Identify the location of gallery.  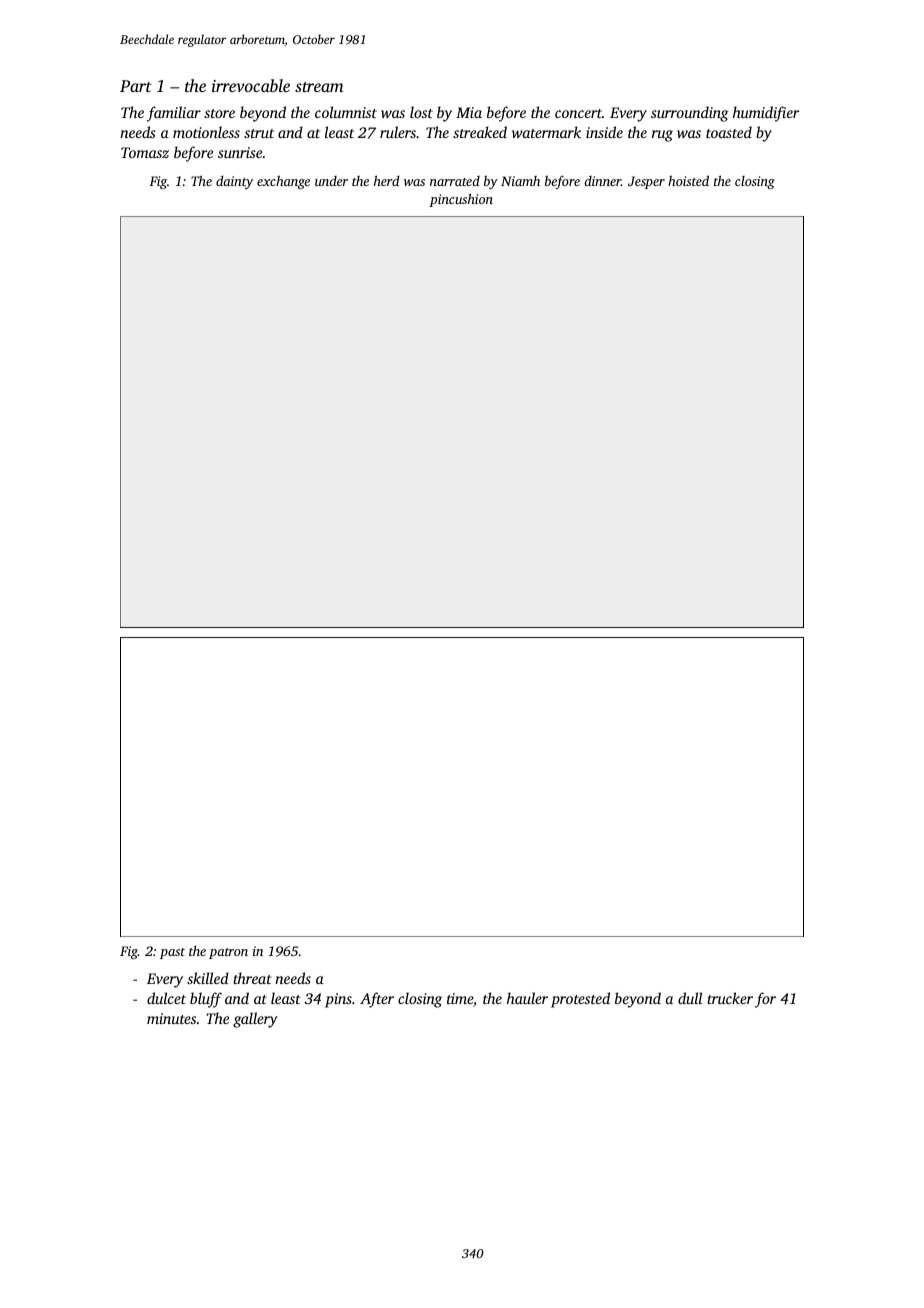
(255, 1020).
